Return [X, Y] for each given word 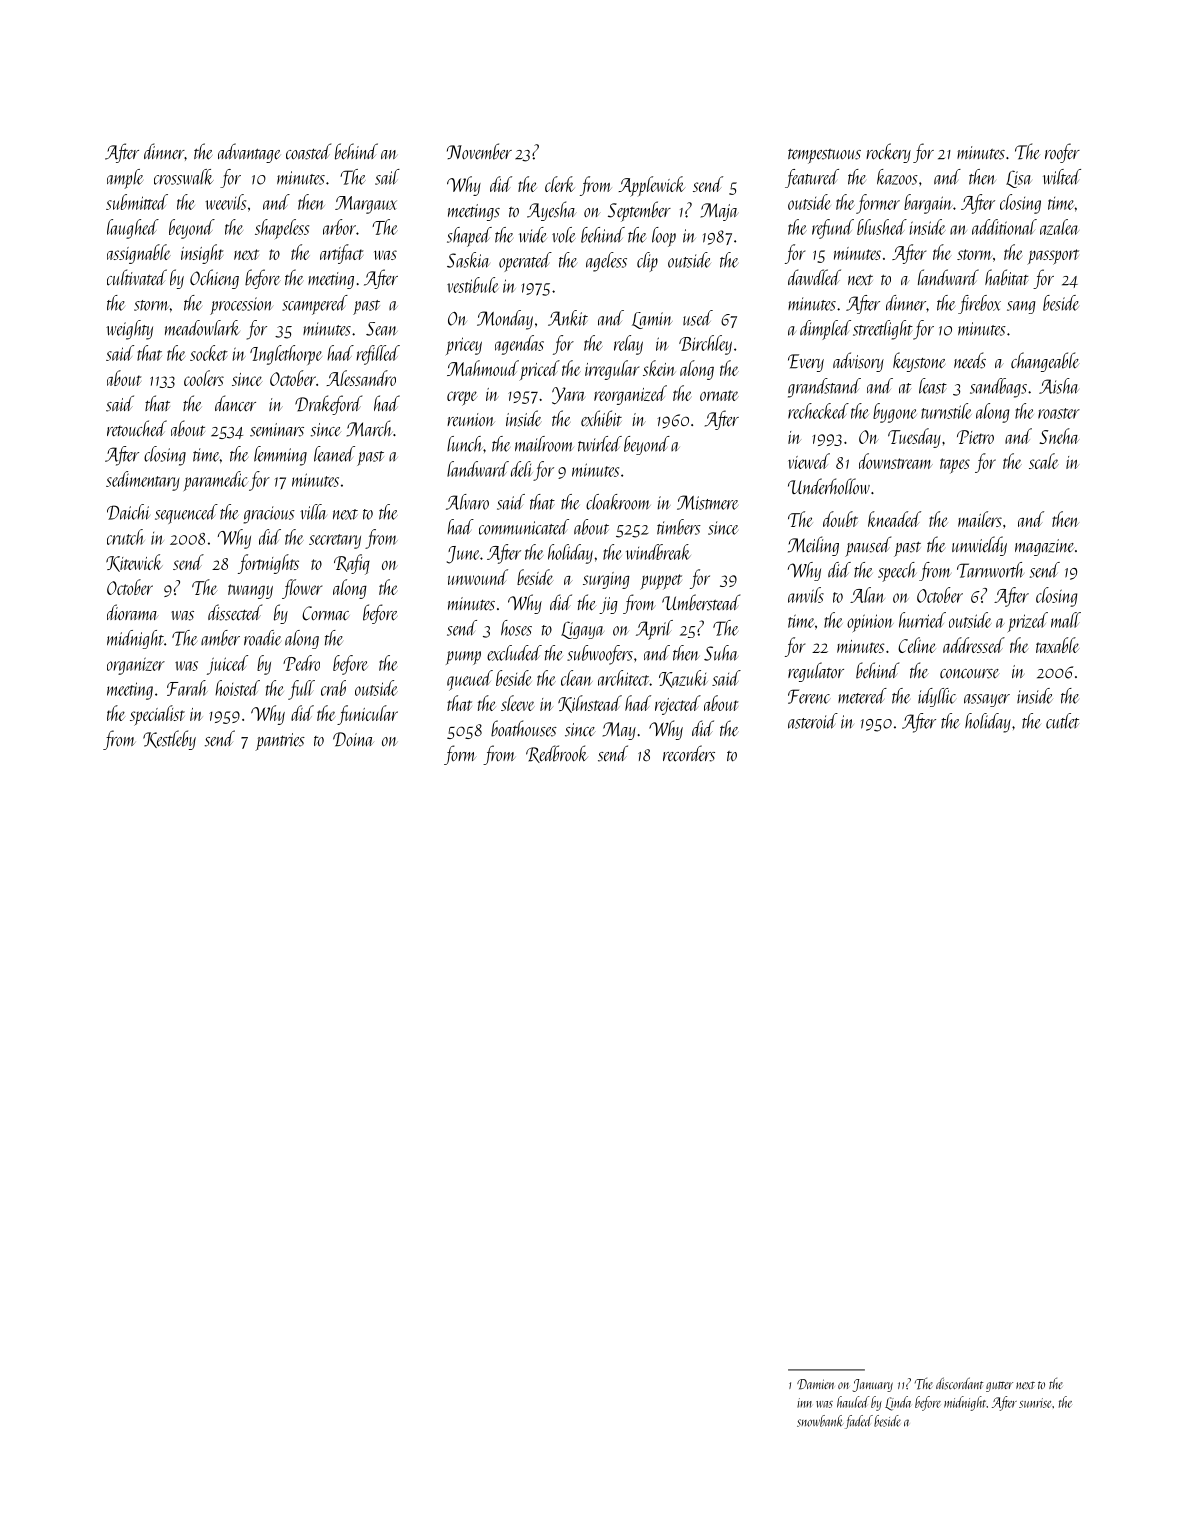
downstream [896, 461]
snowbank [820, 1421]
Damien [815, 1384]
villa [313, 512]
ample [125, 179]
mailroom [544, 444]
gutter [999, 1387]
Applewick [651, 186]
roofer [1062, 153]
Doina [353, 739]
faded [859, 1422]
